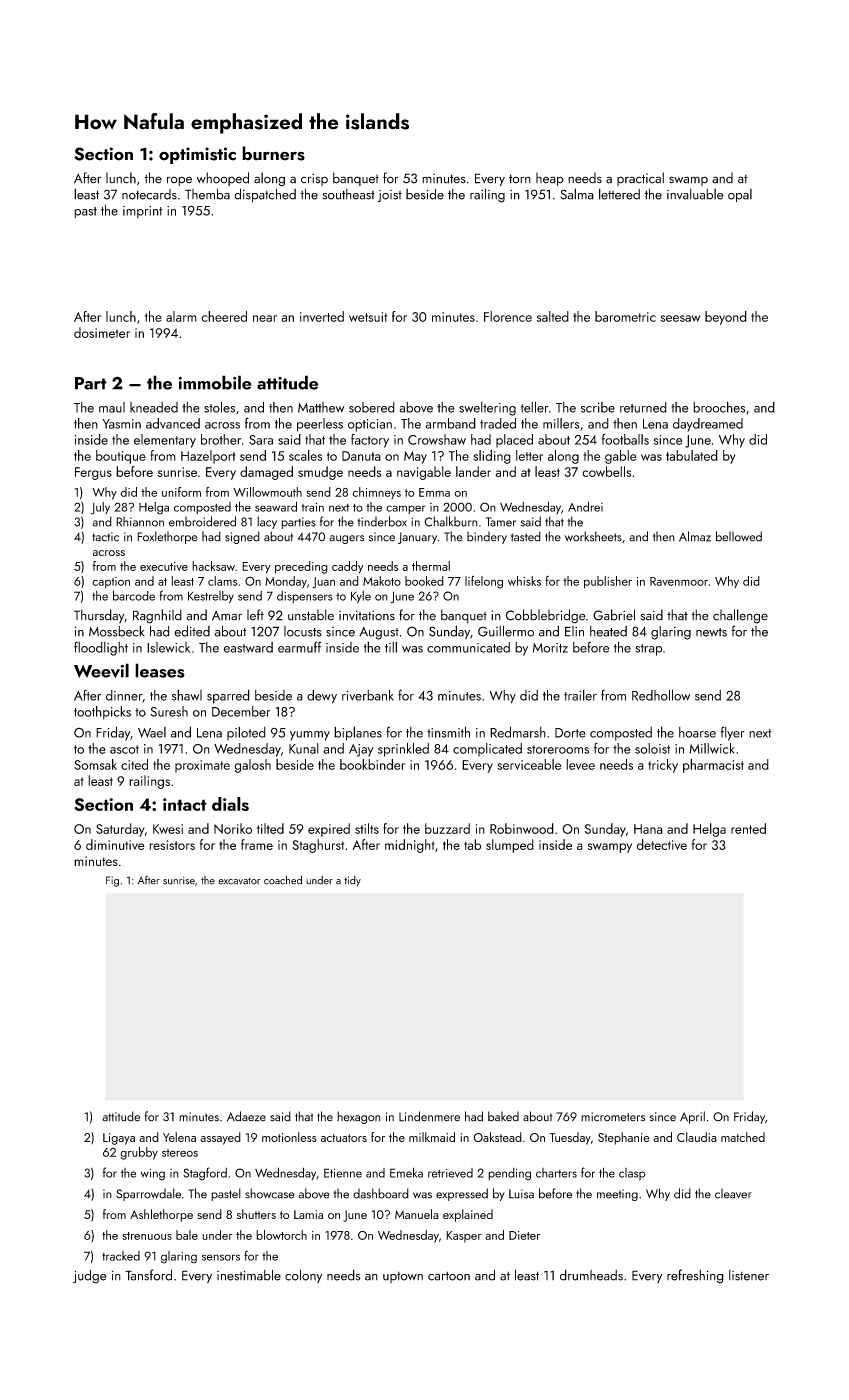 Image resolution: width=849 pixels, height=1400 pixels. I want to click on Hana, so click(648, 829).
